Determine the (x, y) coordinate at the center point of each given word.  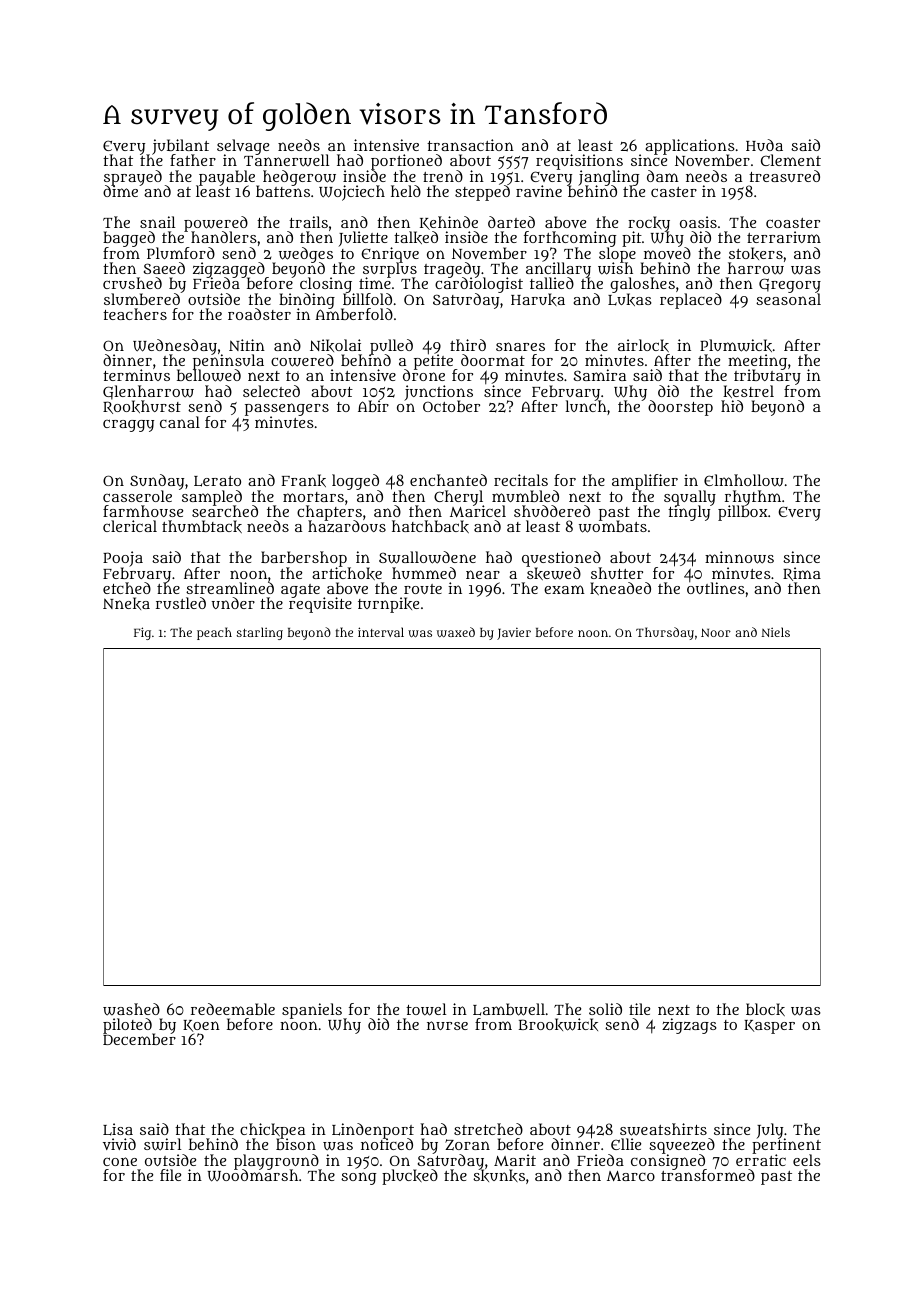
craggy (128, 425)
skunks (499, 1176)
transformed (708, 1175)
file (170, 1175)
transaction (470, 145)
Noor (716, 632)
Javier (514, 633)
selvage (243, 147)
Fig (142, 633)
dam (663, 176)
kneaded (620, 588)
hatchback (430, 526)
